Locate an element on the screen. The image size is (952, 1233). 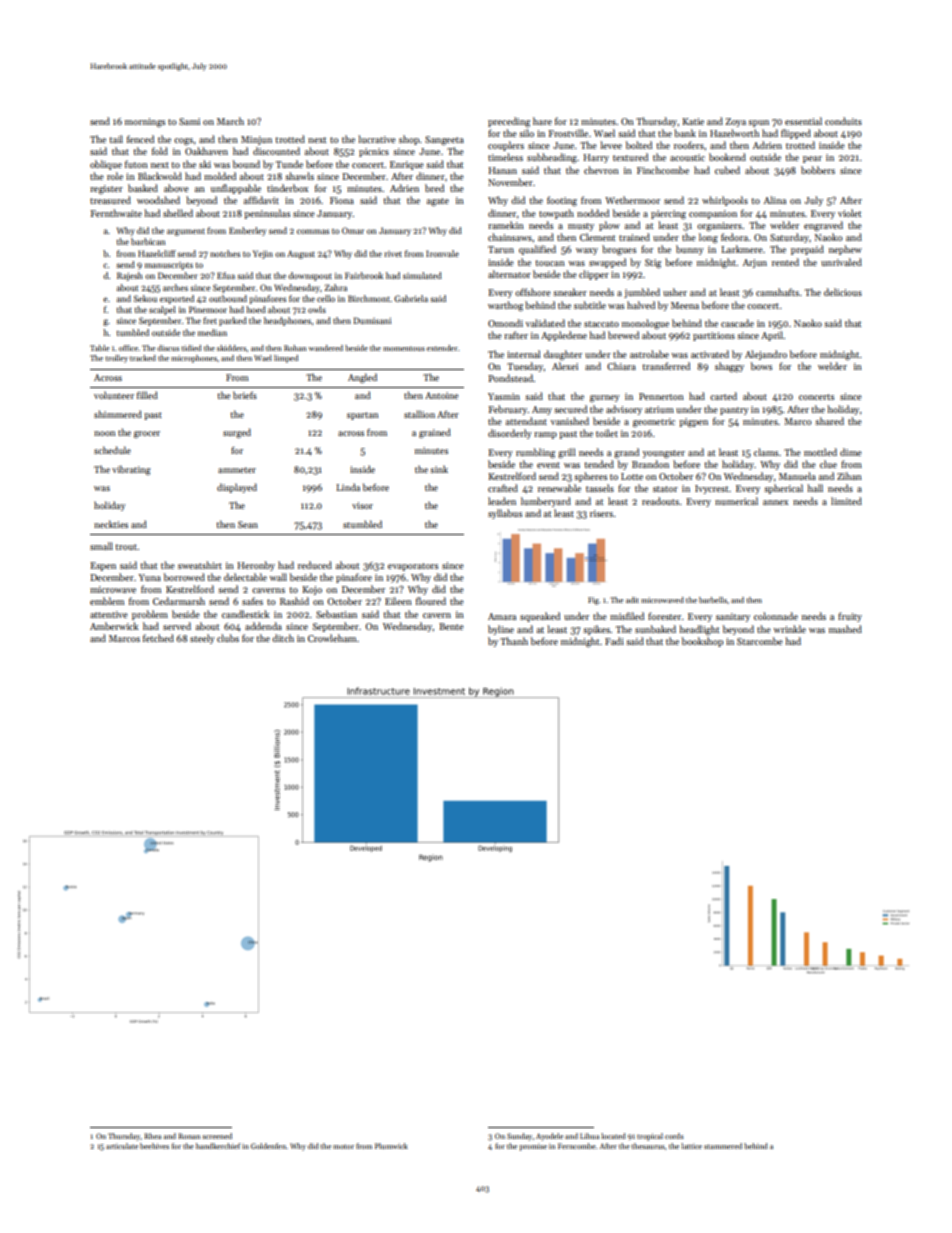
Ayodele is located at coordinates (549, 1137).
